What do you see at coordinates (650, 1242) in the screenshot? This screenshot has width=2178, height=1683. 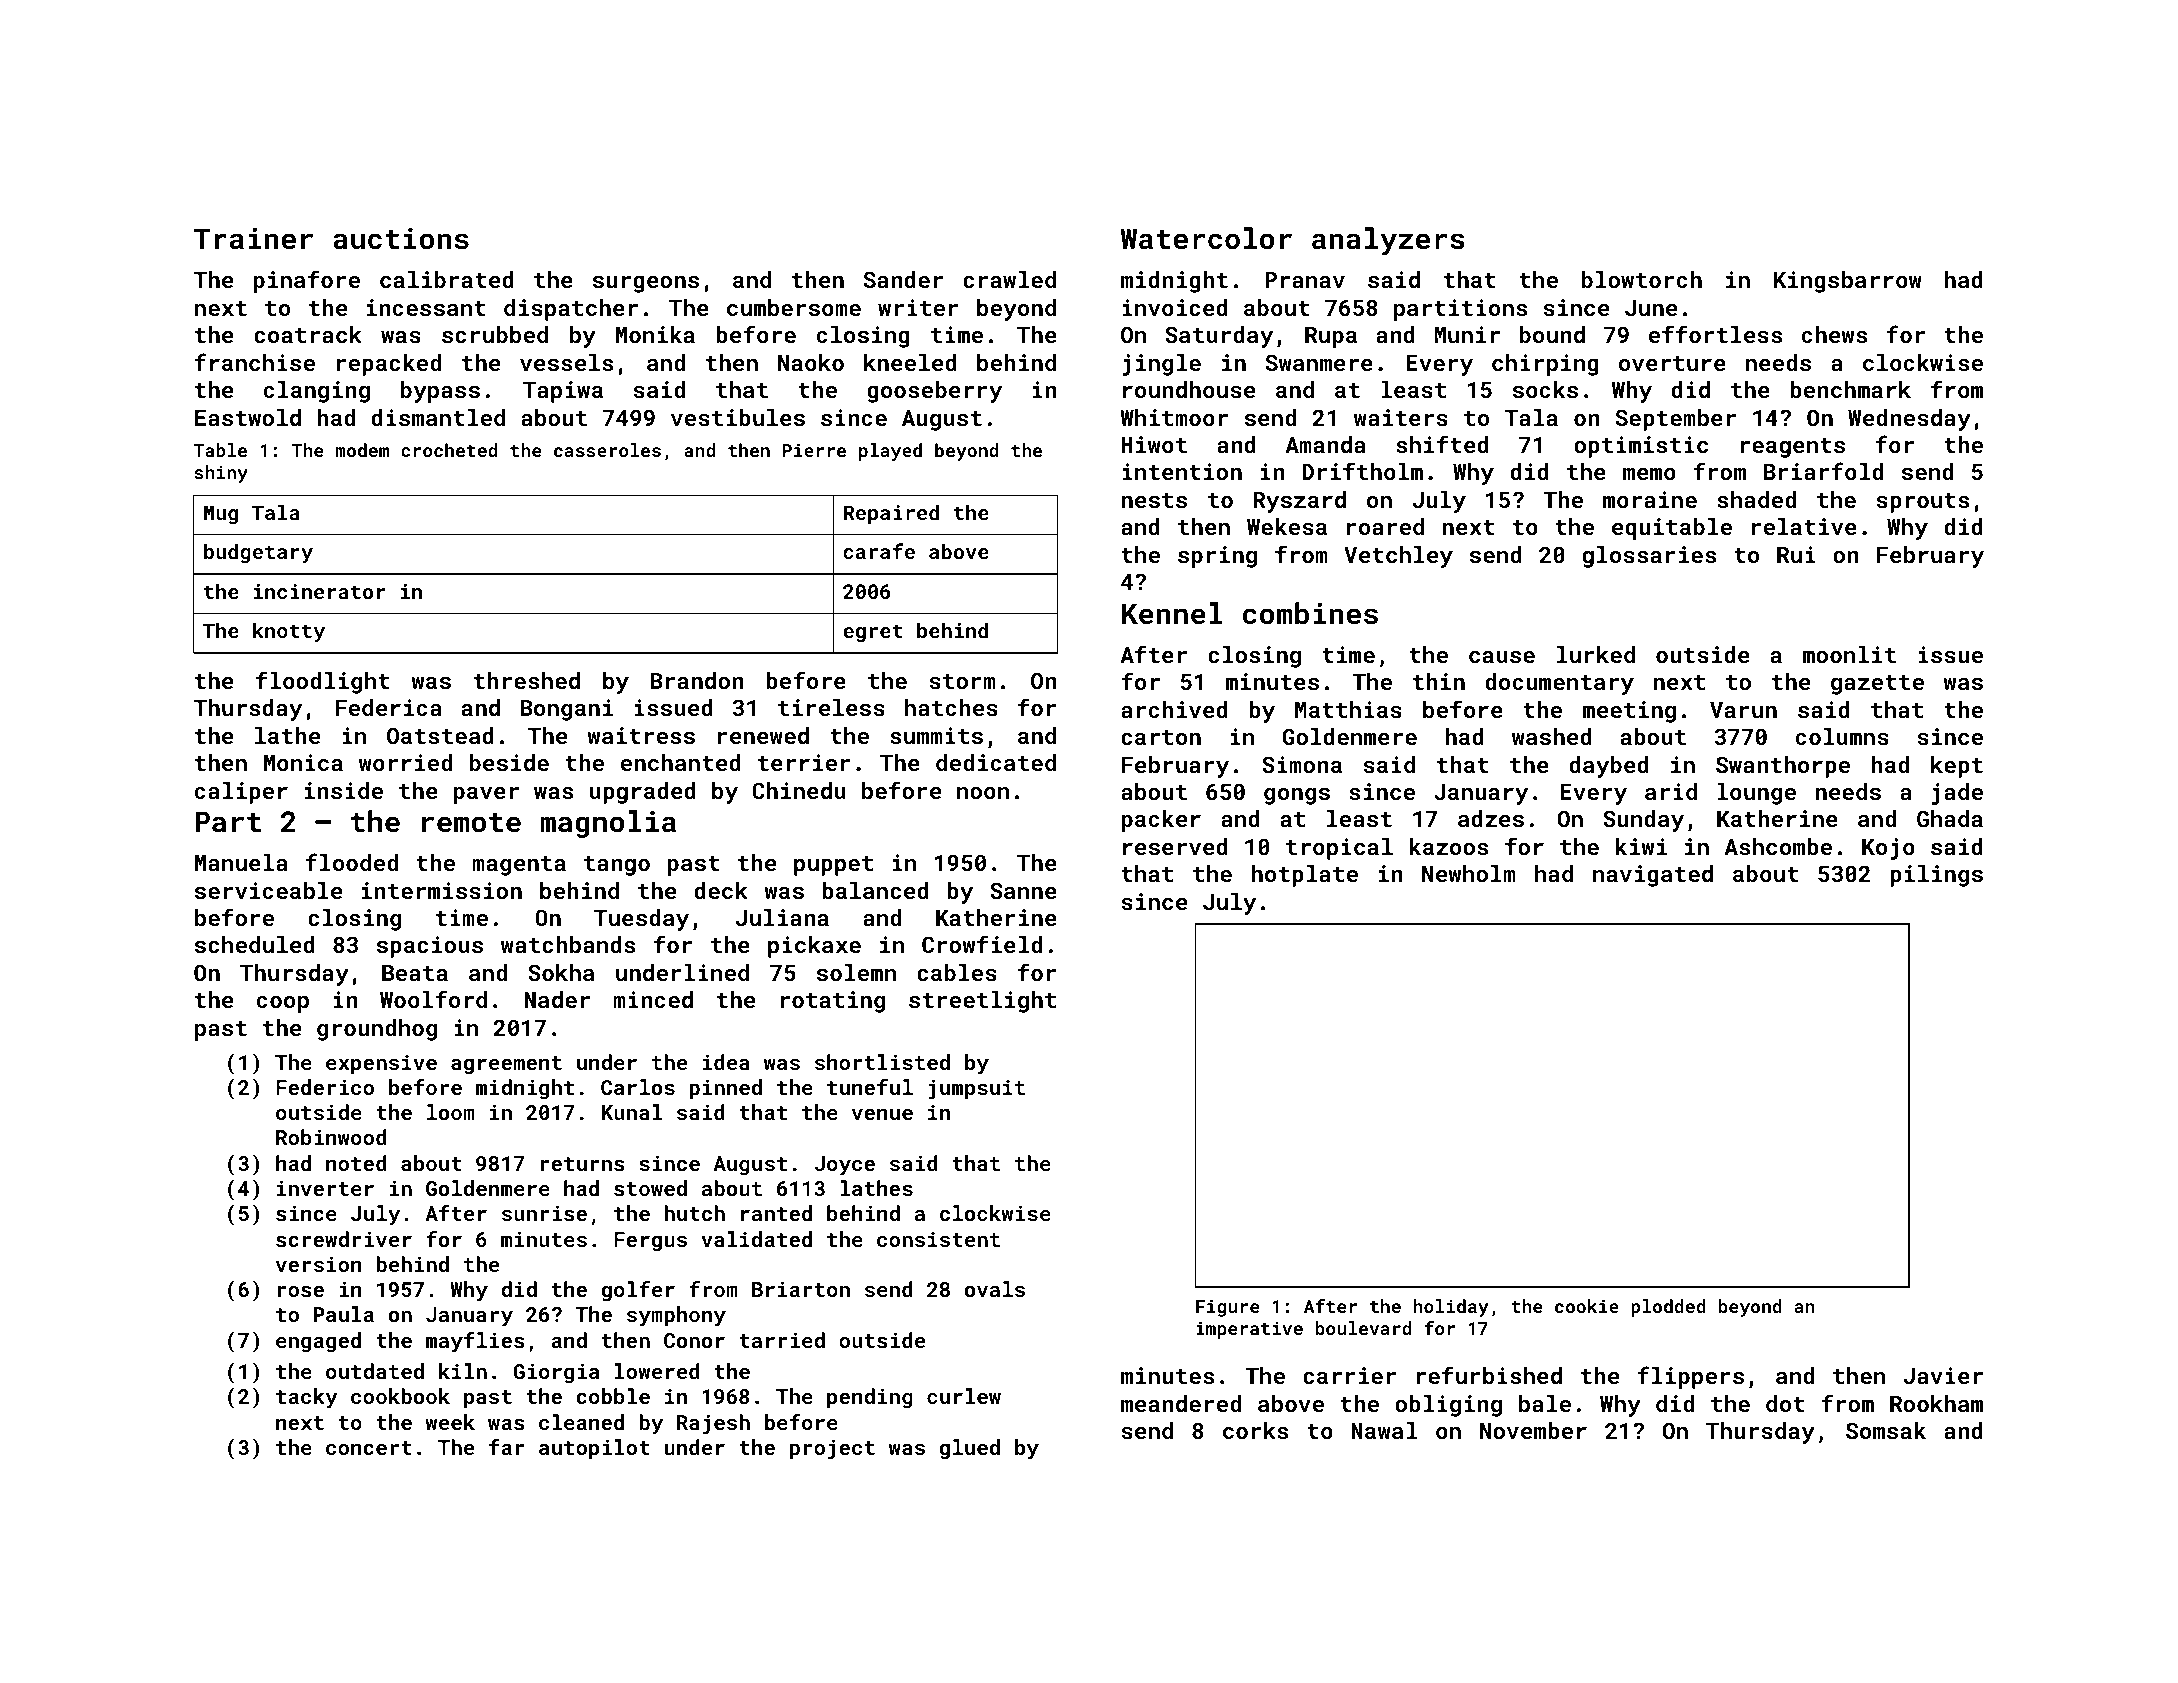 I see `Fergus` at bounding box center [650, 1242].
